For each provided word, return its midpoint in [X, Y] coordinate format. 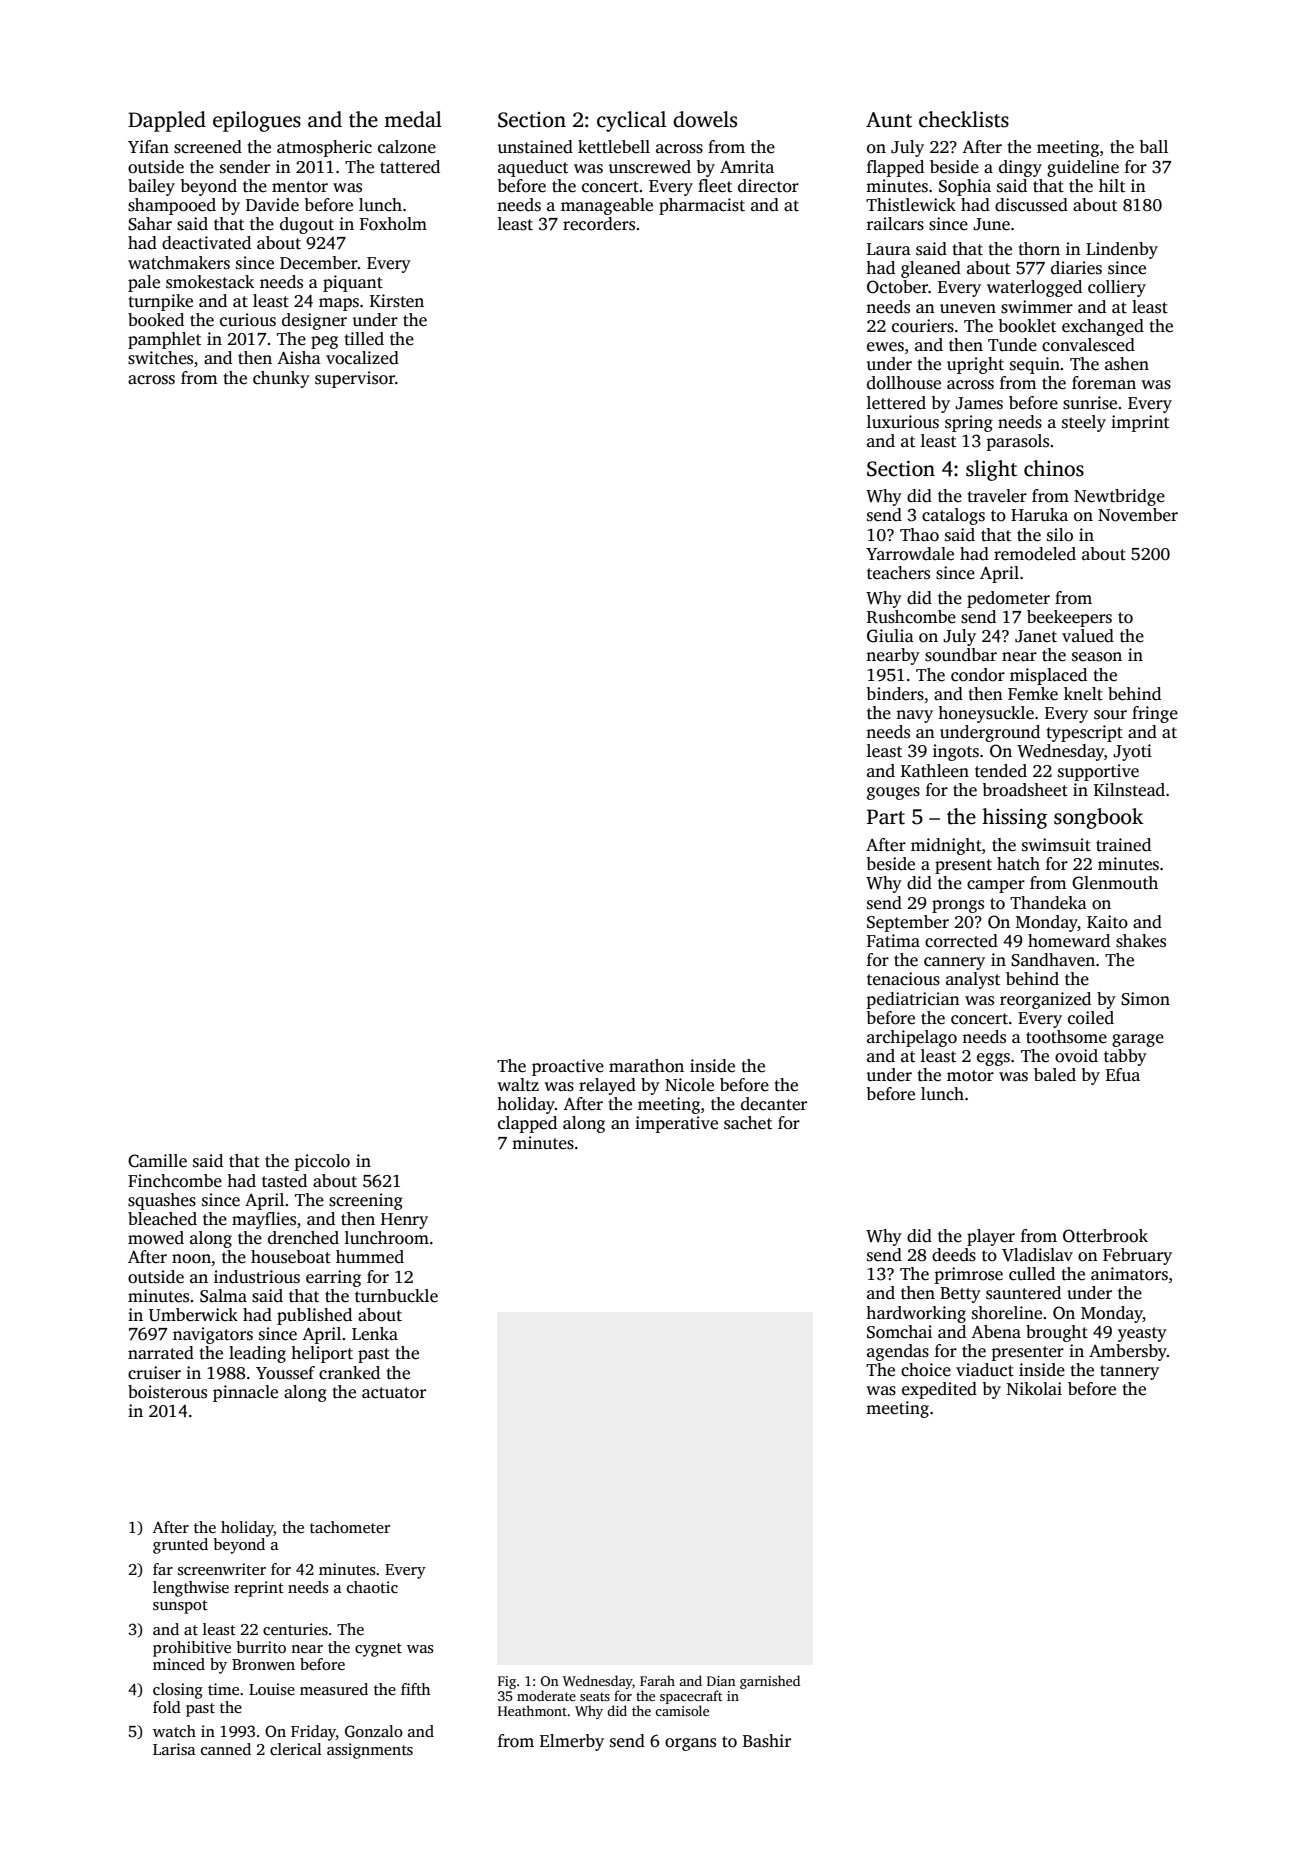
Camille [157, 1161]
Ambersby [1128, 1352]
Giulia [890, 636]
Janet [1036, 636]
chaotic [372, 1587]
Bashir [767, 1741]
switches [160, 358]
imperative [676, 1124]
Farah [657, 1680]
